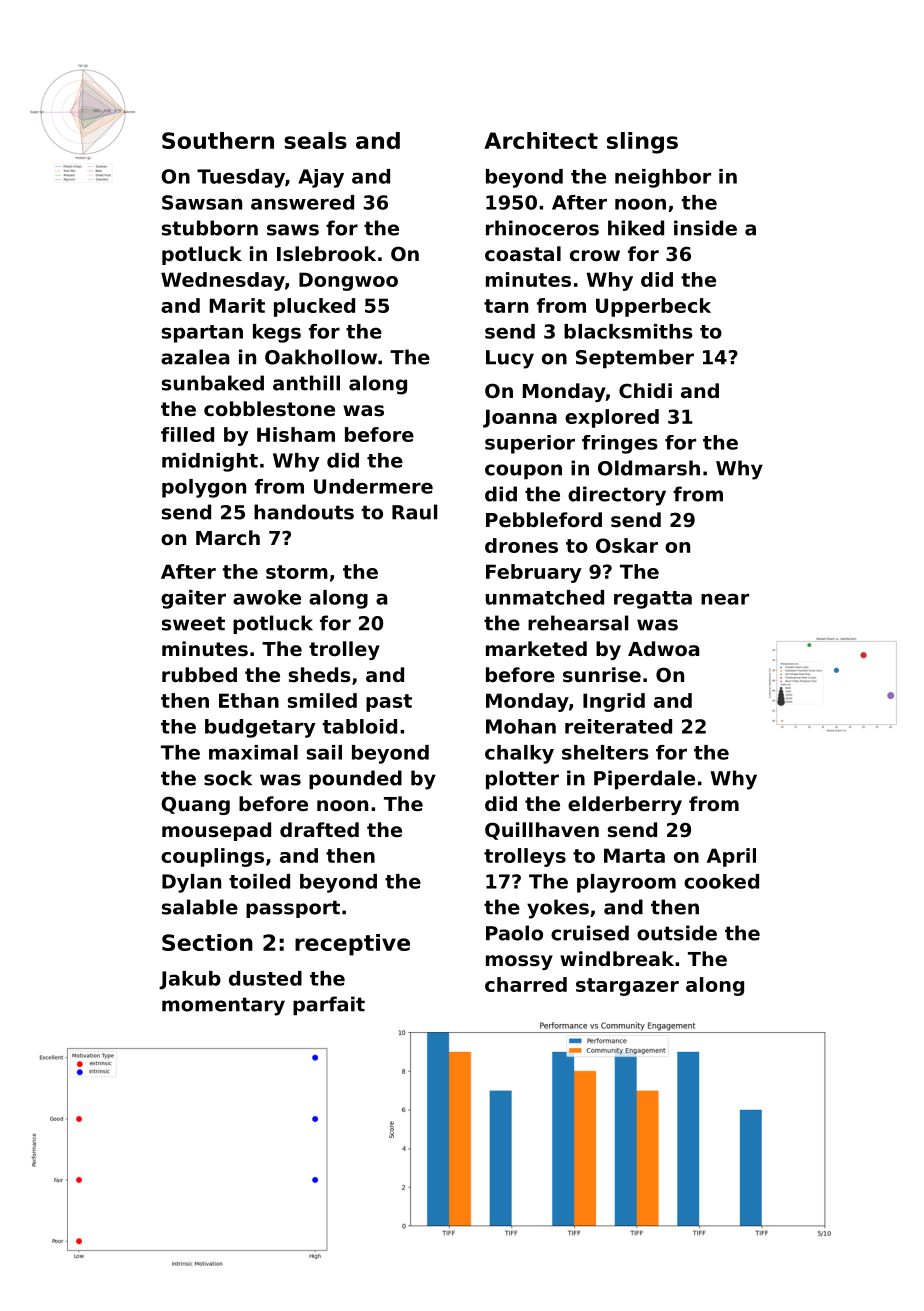 Image resolution: width=924 pixels, height=1311 pixels. Describe the element at coordinates (191, 883) in the screenshot. I see `Dylan` at that location.
